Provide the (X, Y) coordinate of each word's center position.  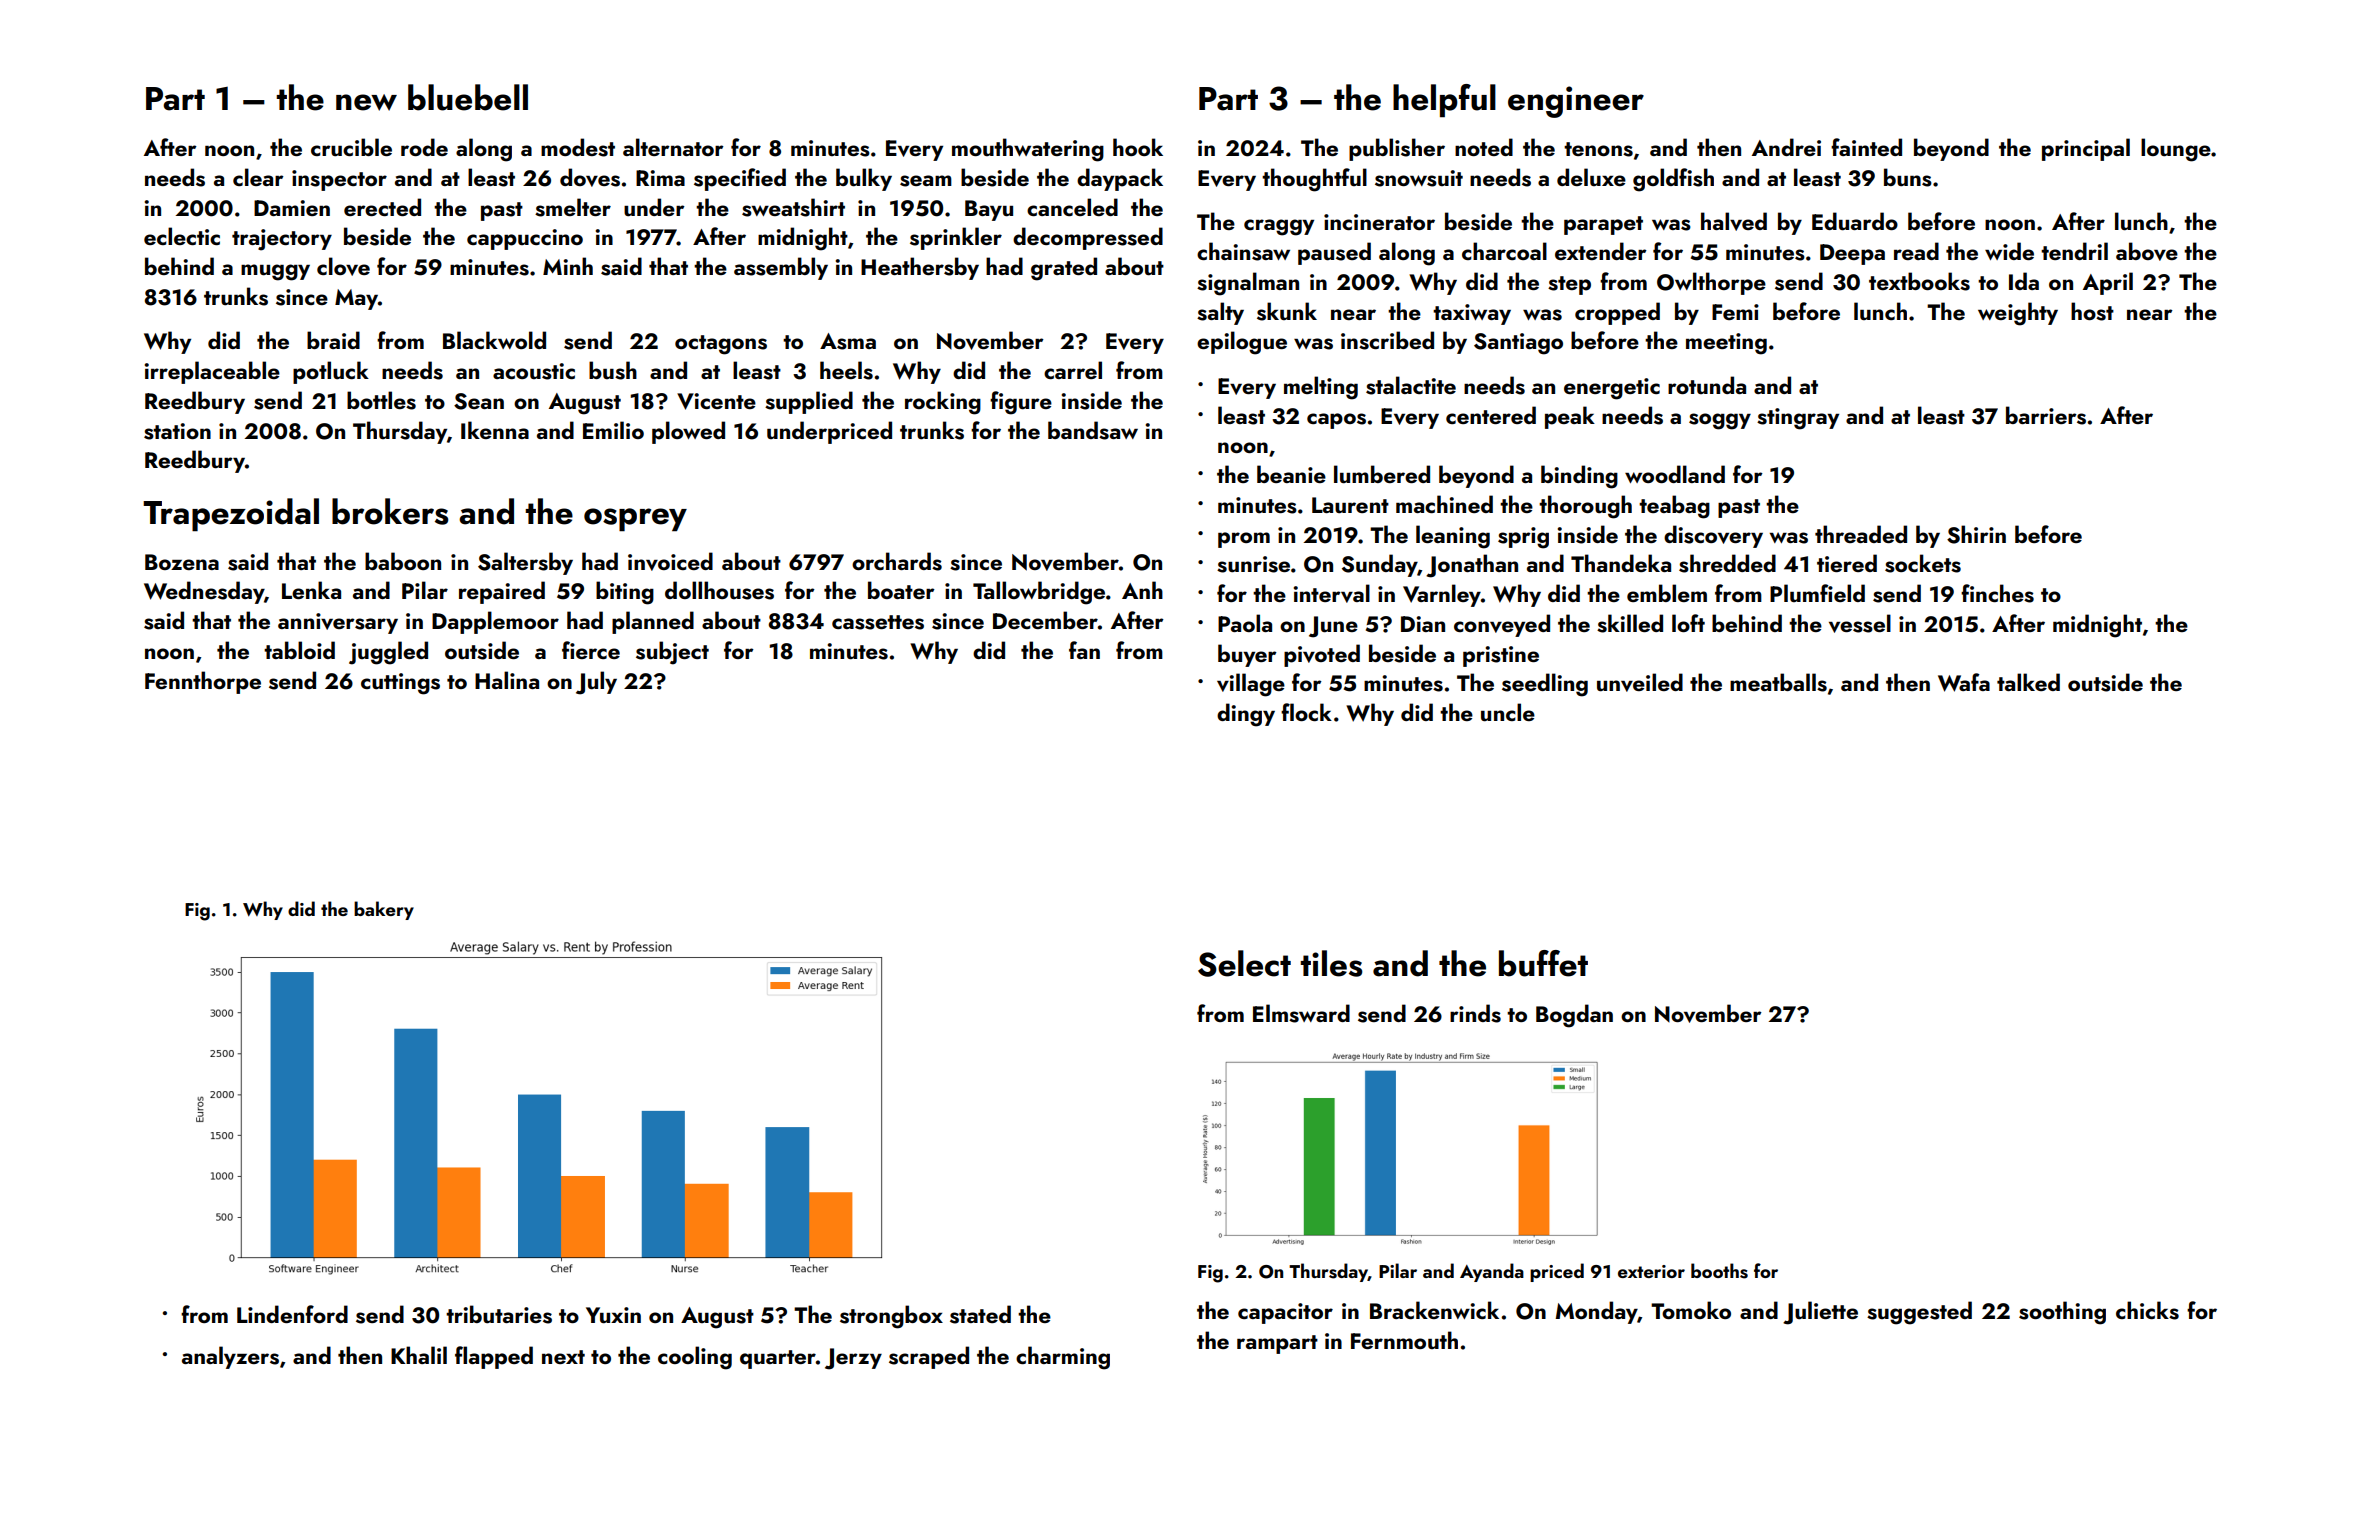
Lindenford (292, 1314)
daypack (1120, 179)
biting (625, 593)
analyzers (230, 1357)
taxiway (1472, 314)
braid (333, 340)
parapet (1603, 225)
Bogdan (1574, 1016)
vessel (1860, 623)
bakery (384, 910)
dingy (1246, 715)
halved (1734, 221)
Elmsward (1301, 1013)
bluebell (468, 97)
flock (1306, 712)
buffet (1543, 963)
